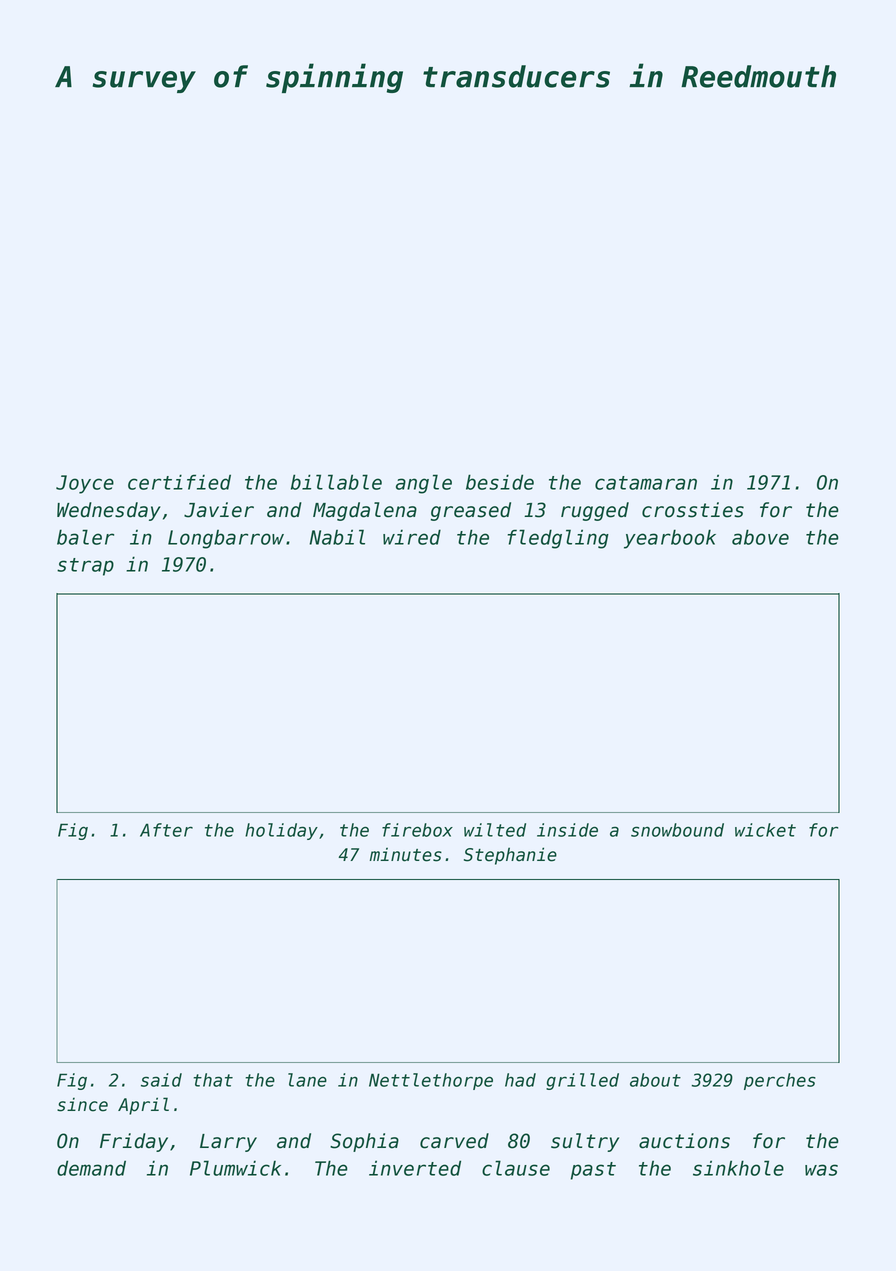 The image size is (896, 1271). Describe the element at coordinates (593, 1171) in the screenshot. I see `past` at that location.
